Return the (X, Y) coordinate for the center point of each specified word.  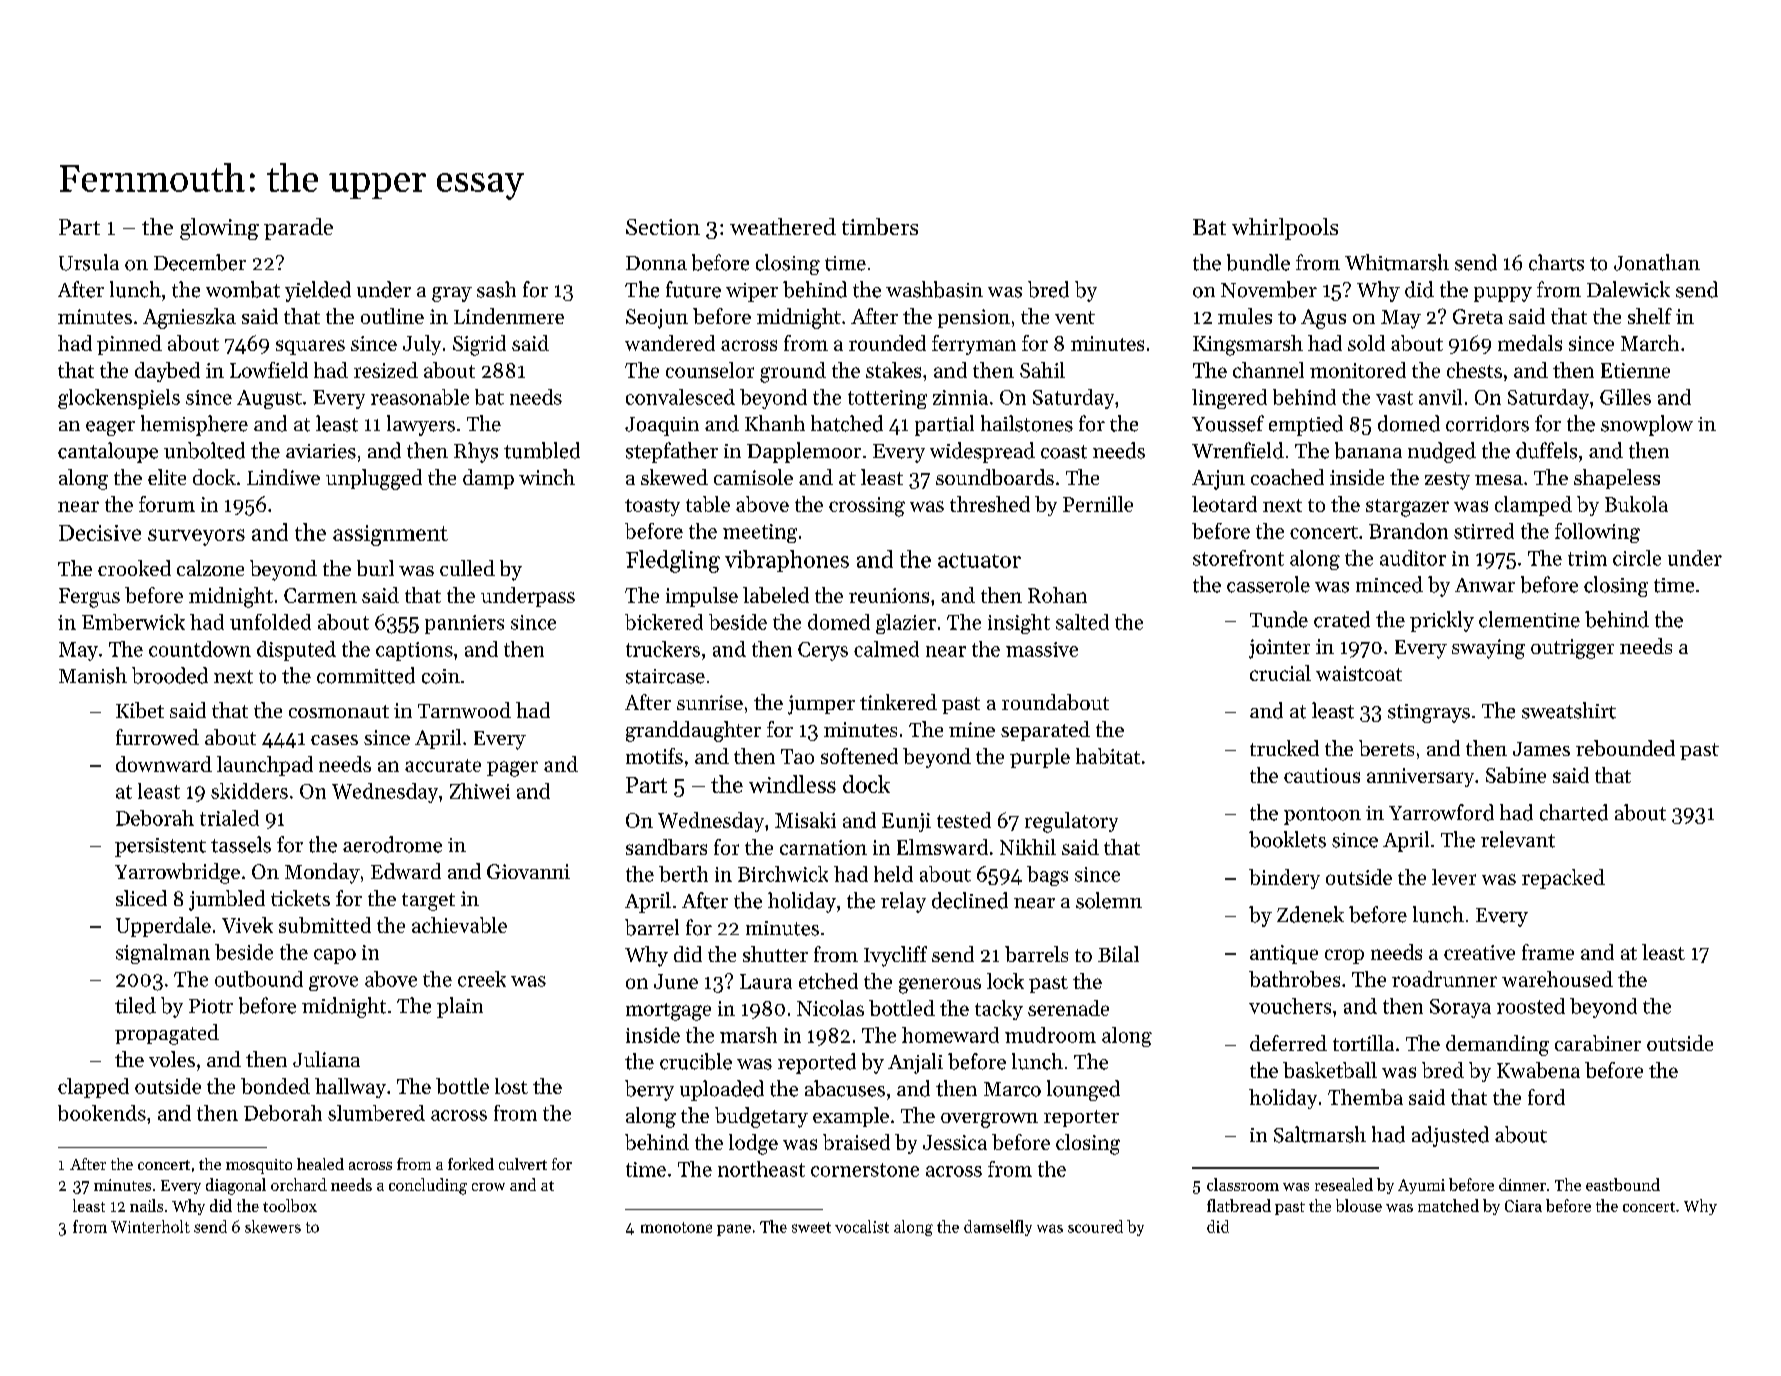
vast (1394, 398)
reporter (1081, 1118)
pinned (129, 345)
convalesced (680, 397)
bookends (102, 1113)
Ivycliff (895, 956)
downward (164, 764)
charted (1574, 812)
